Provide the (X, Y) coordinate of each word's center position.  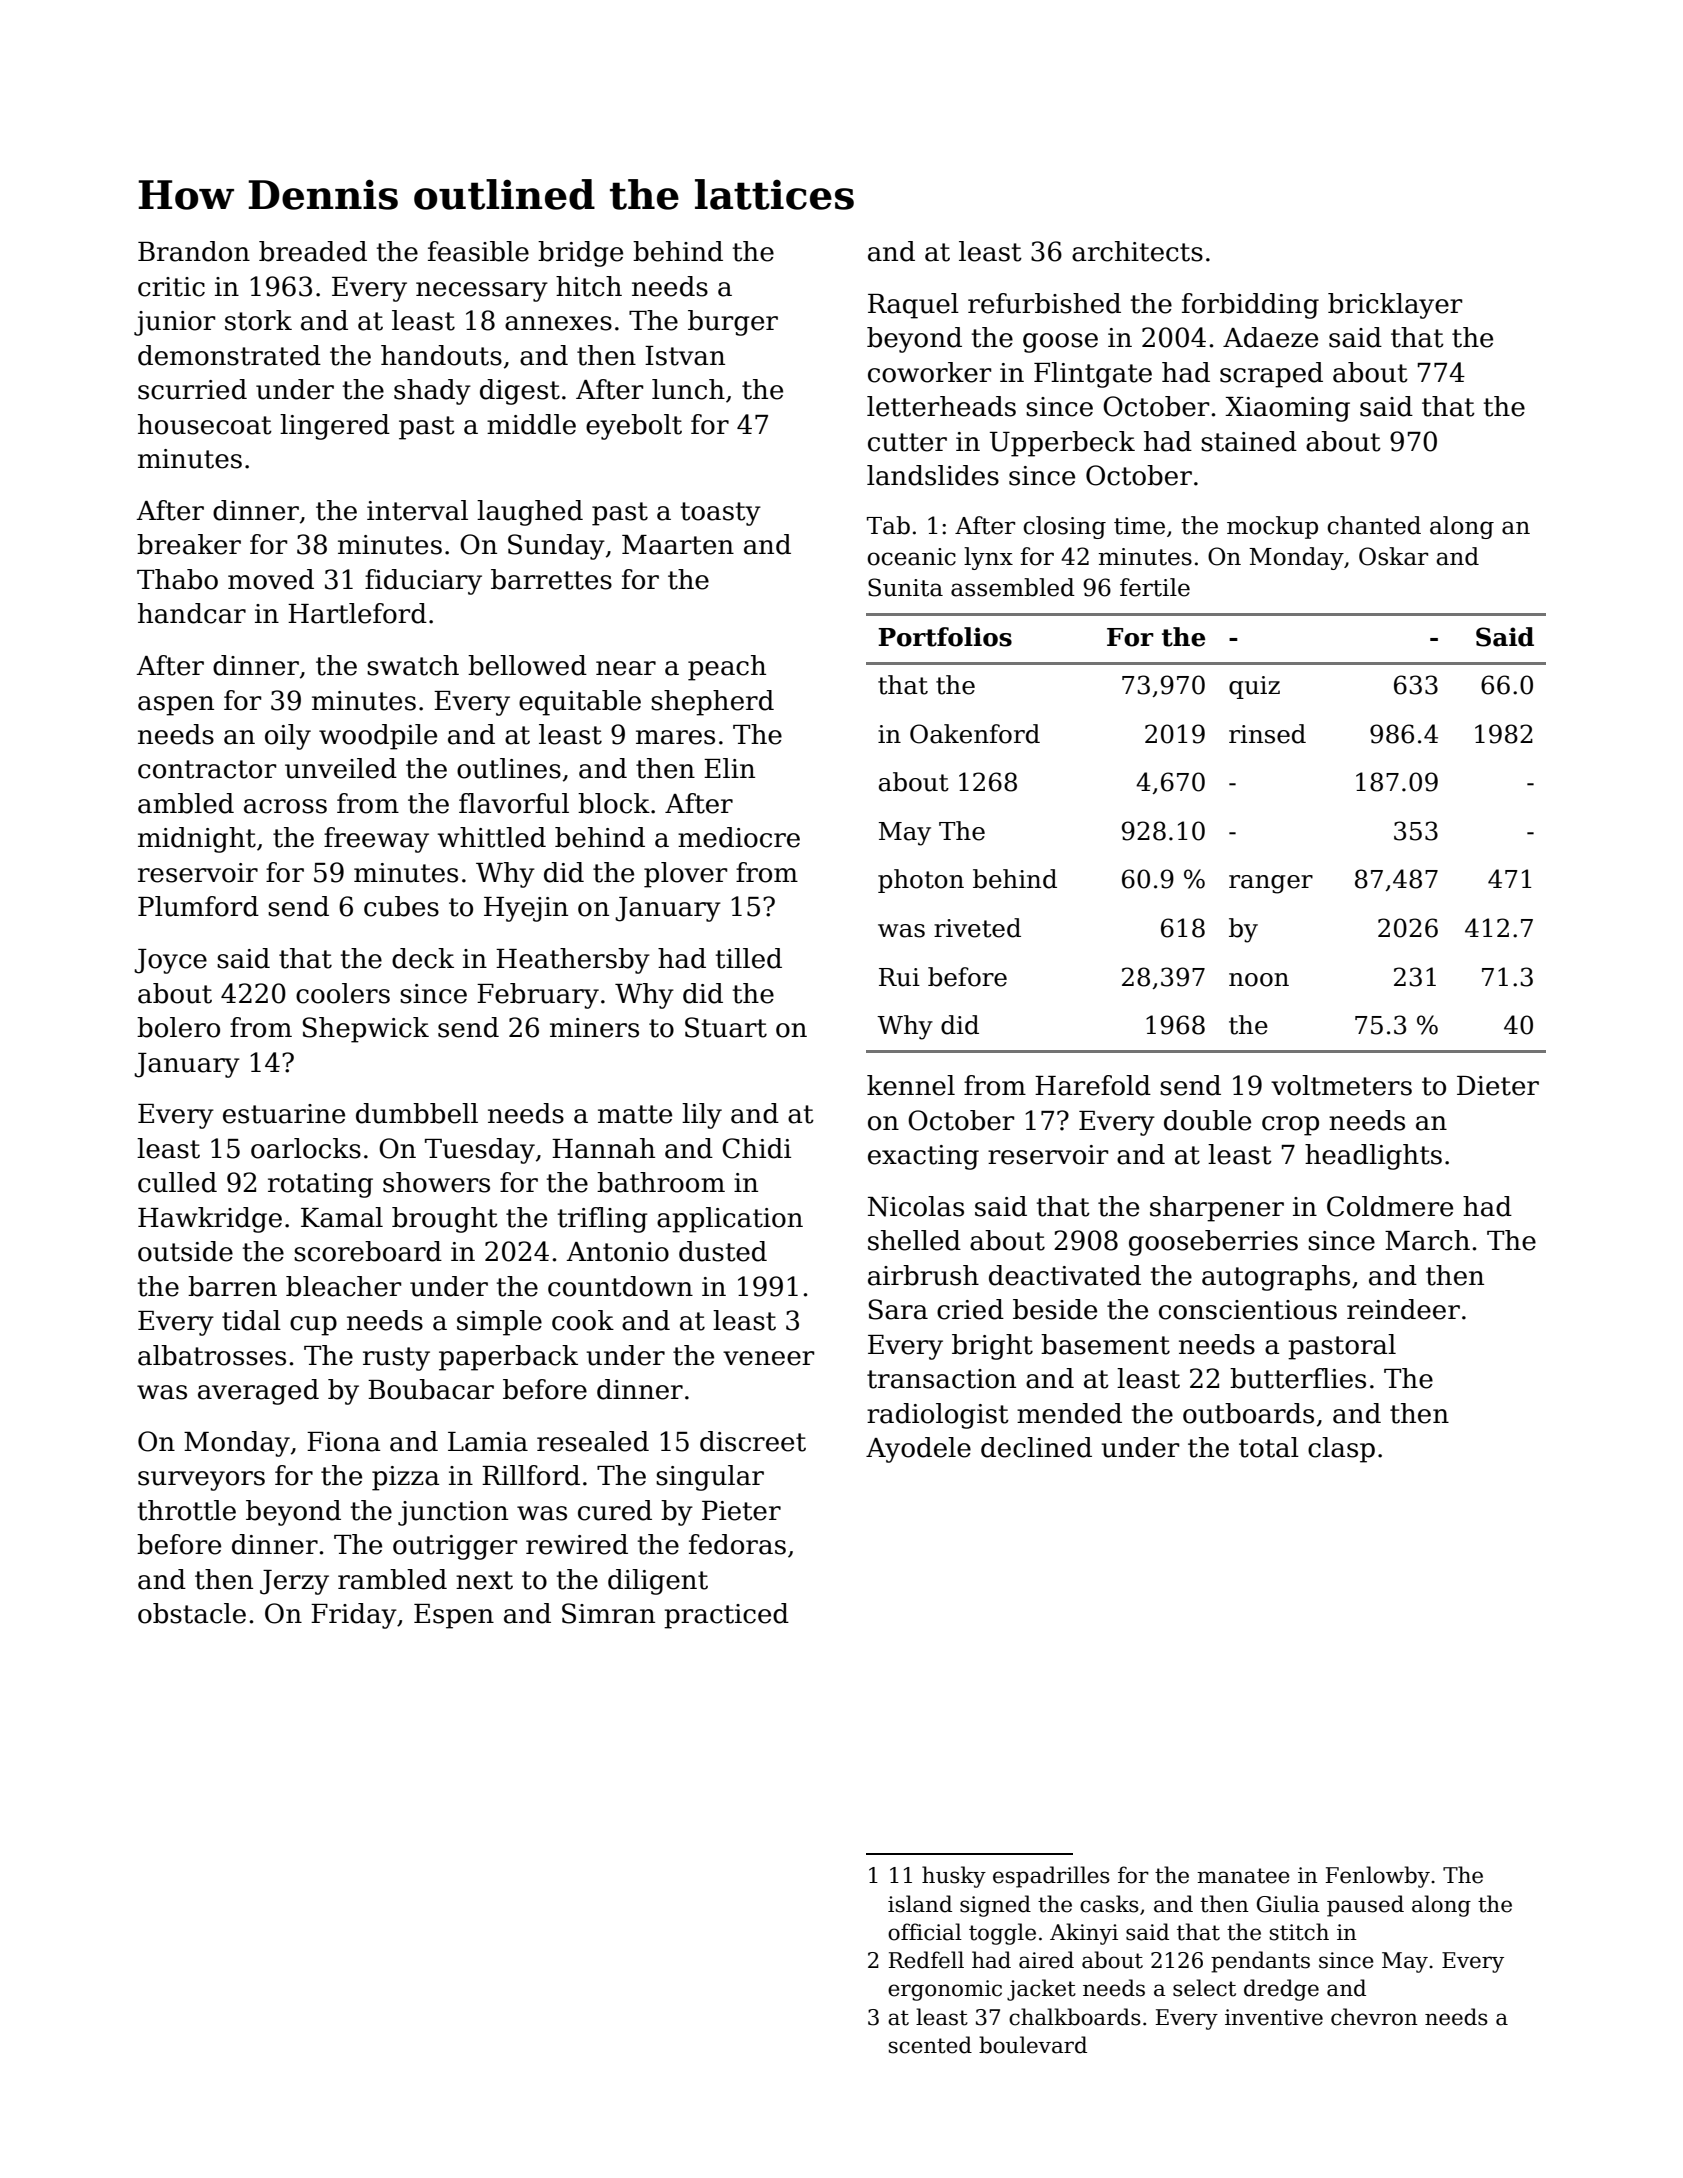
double (1207, 1120)
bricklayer (1395, 306)
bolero (178, 1027)
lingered (335, 427)
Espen (454, 1616)
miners (594, 1028)
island (920, 1904)
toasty (721, 514)
